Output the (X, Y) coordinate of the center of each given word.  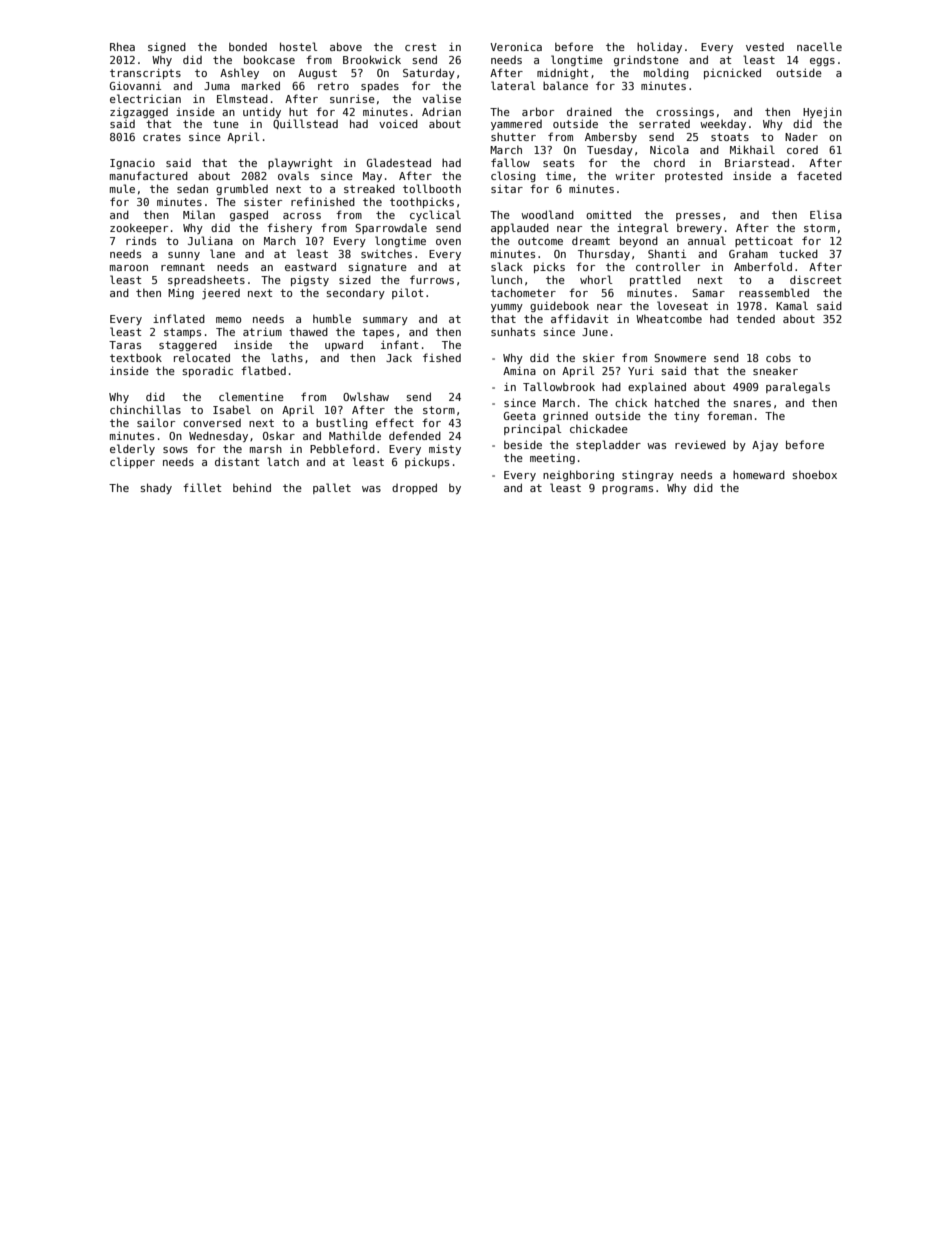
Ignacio (132, 163)
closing (513, 176)
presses (698, 217)
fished (442, 357)
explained (657, 387)
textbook (136, 358)
